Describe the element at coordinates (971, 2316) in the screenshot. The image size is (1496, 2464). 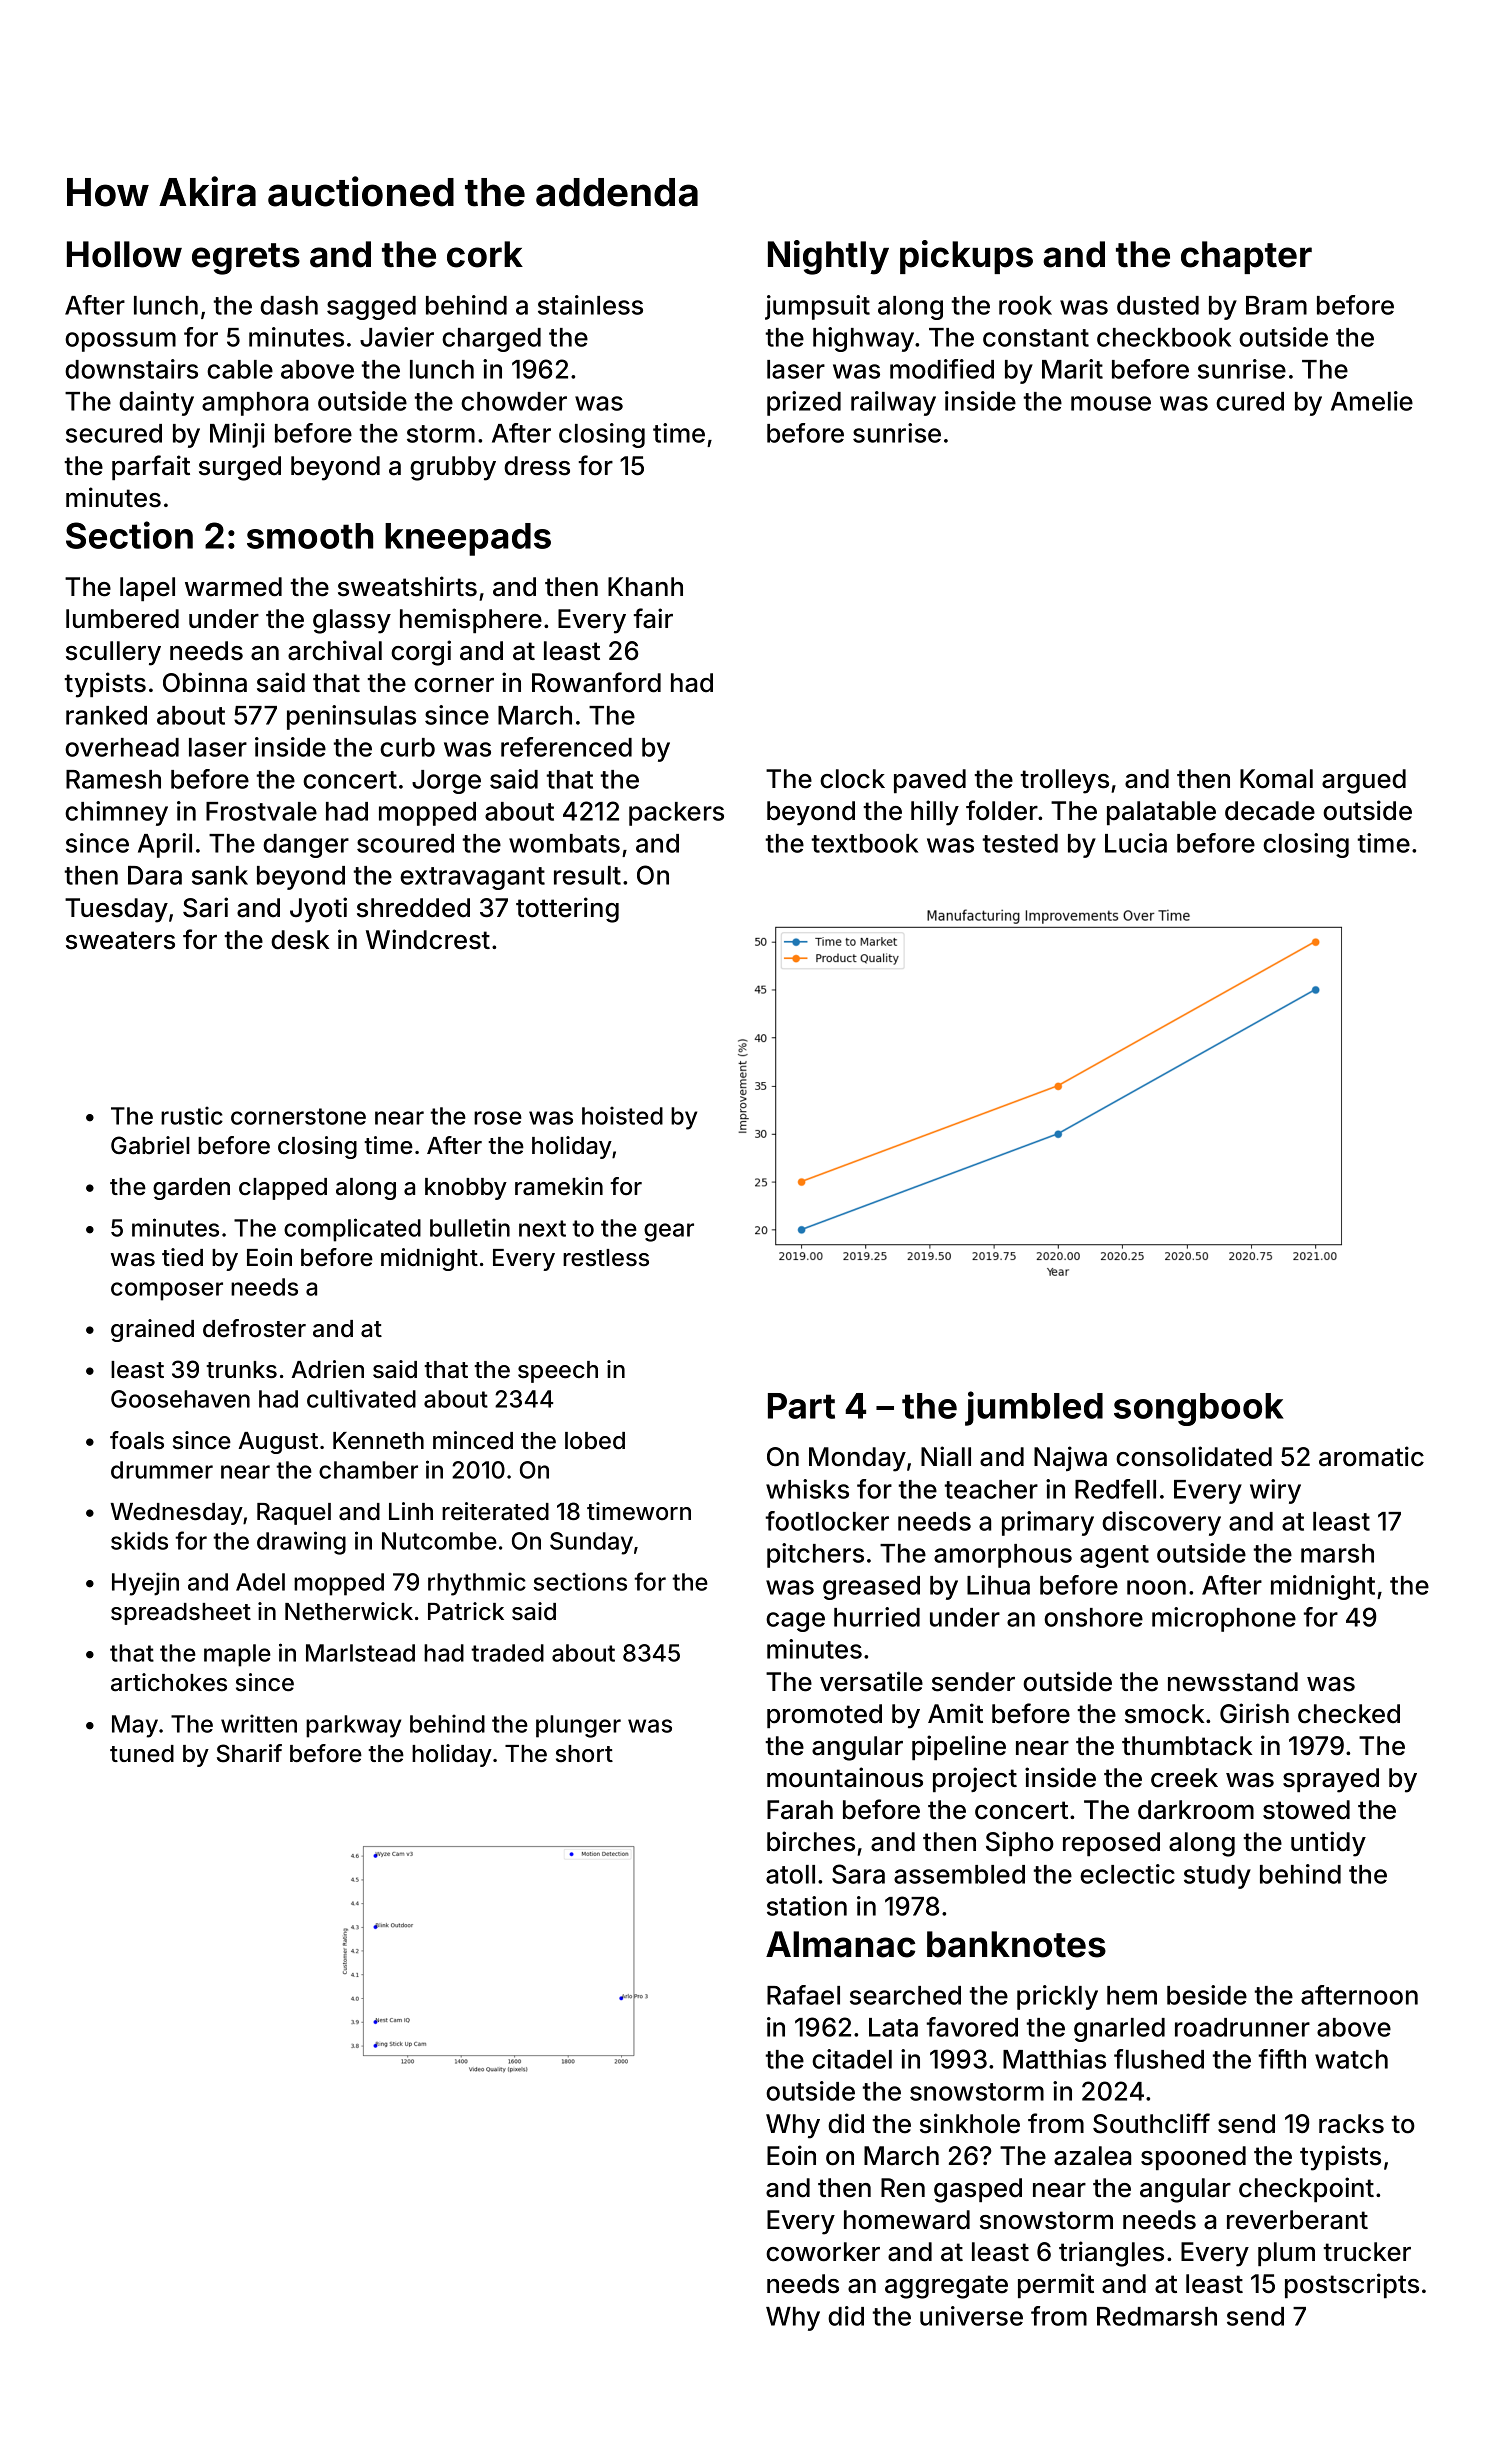
I see `universe` at that location.
